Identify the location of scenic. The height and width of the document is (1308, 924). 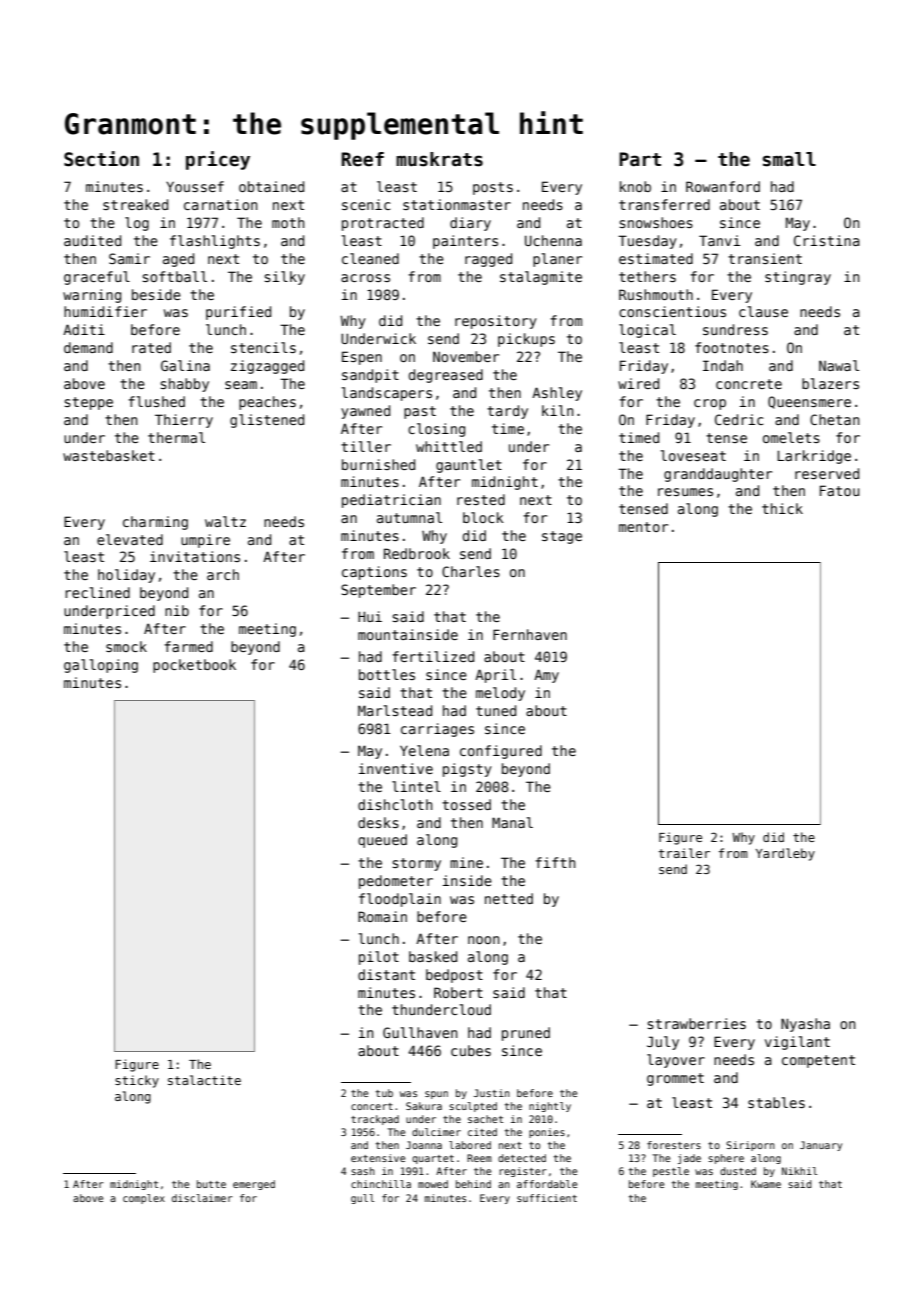
(366, 204).
